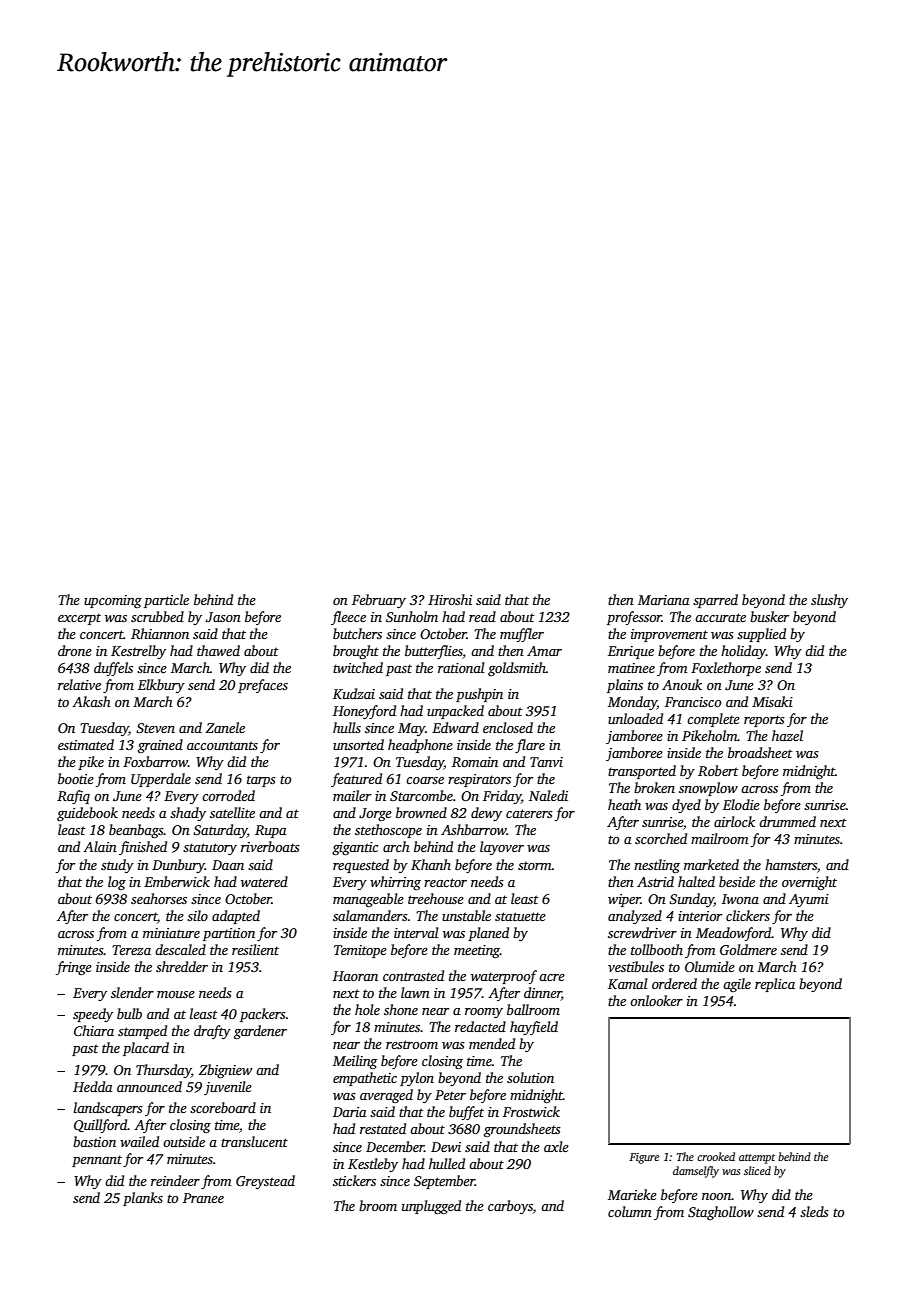 The image size is (908, 1316). I want to click on Chiara, so click(94, 1030).
